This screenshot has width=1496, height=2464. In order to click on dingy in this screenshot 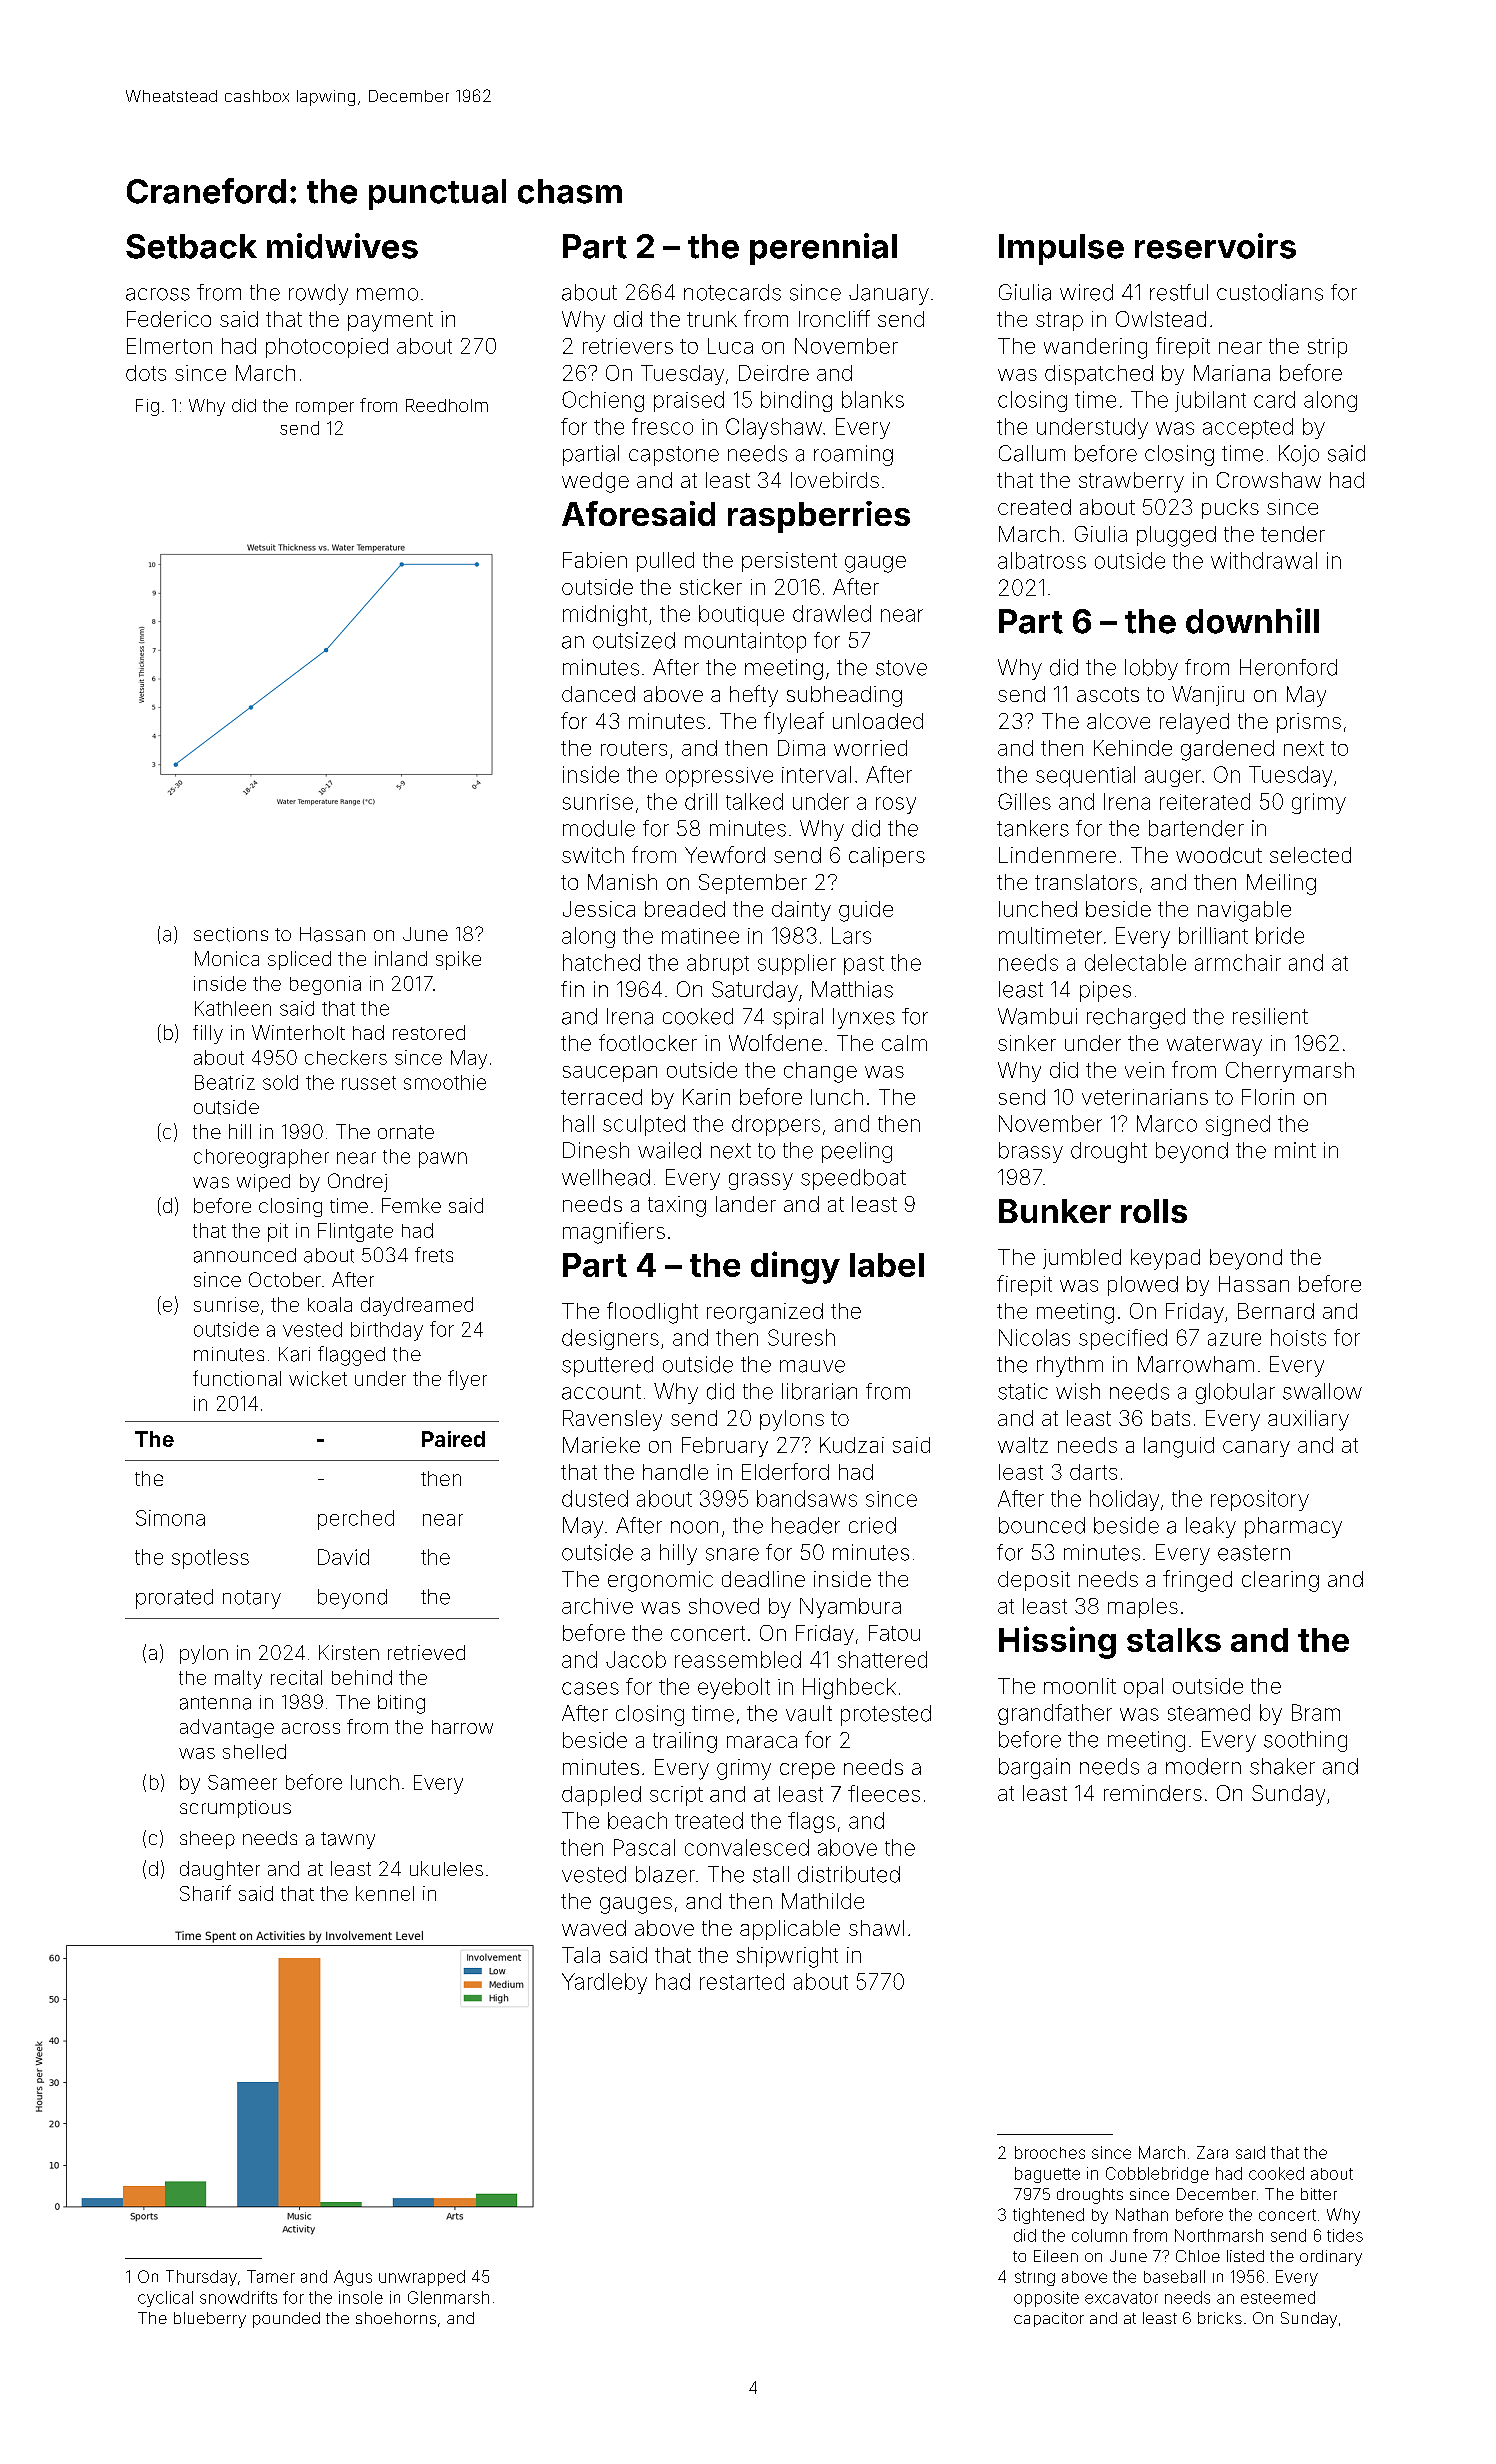, I will do `click(795, 1267)`.
